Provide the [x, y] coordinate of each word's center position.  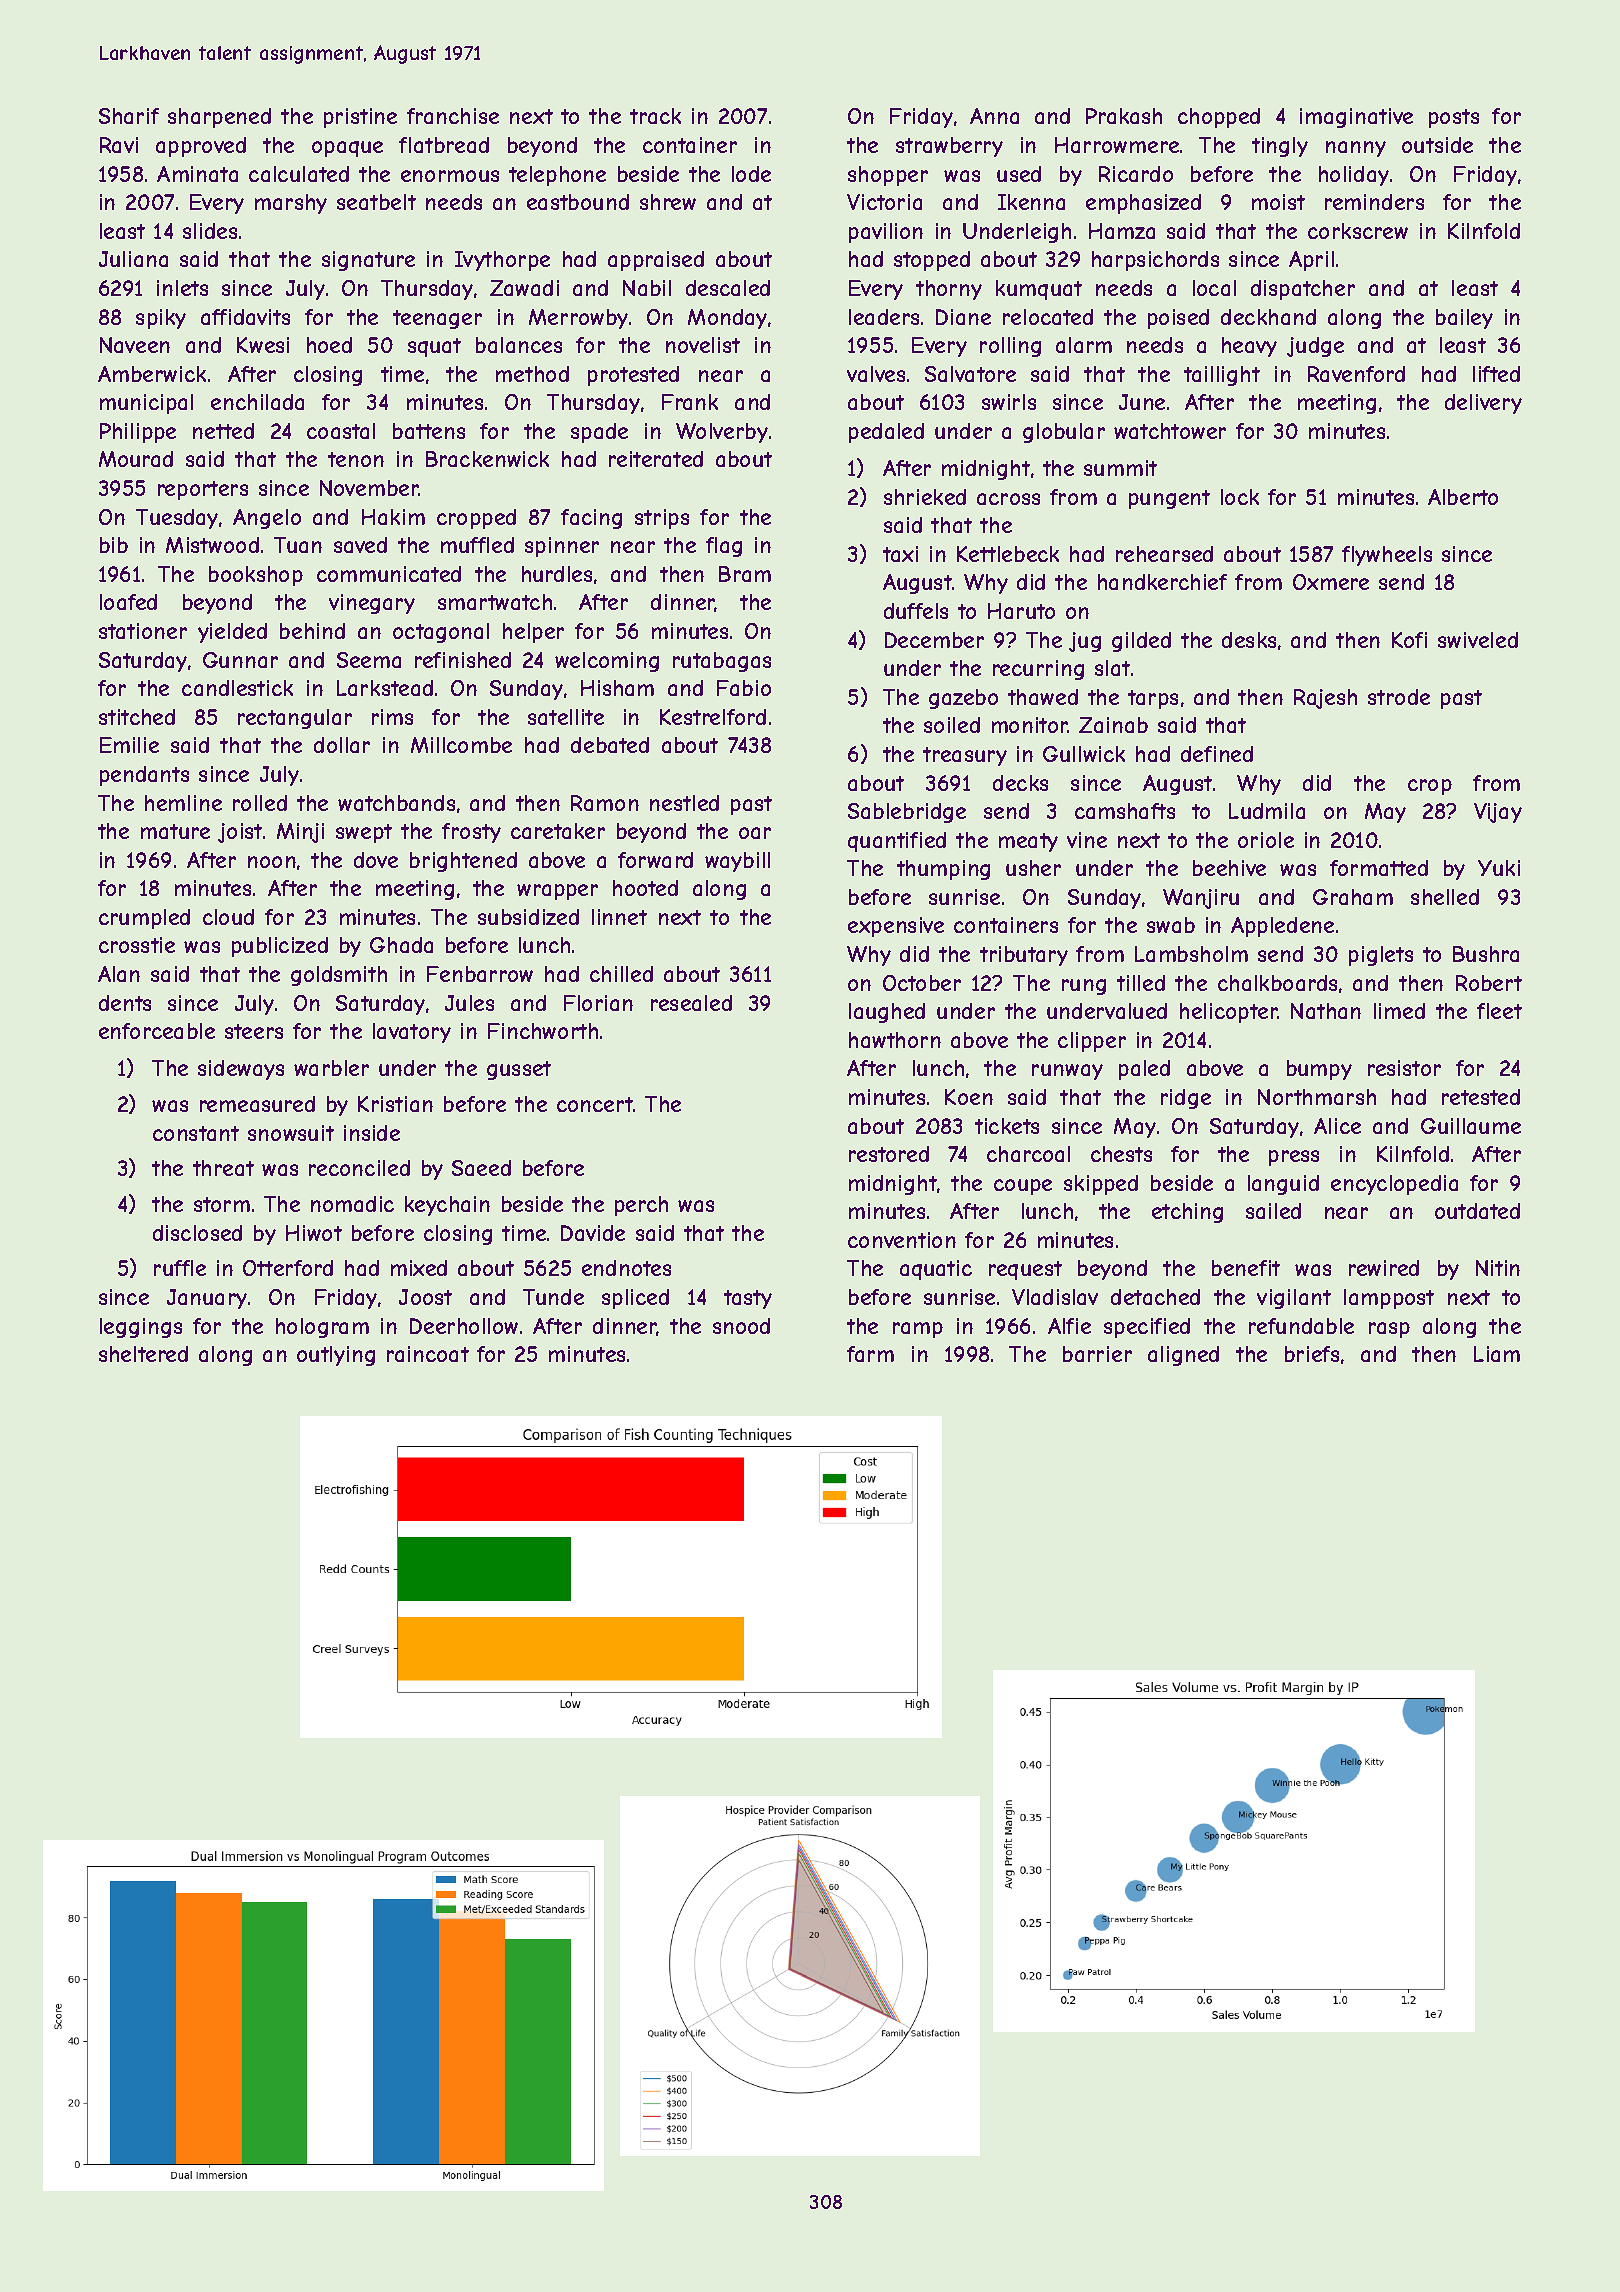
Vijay [1498, 813]
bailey [1464, 319]
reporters [203, 490]
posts [1454, 118]
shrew [668, 202]
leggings [141, 1328]
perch [641, 1206]
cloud [228, 917]
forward [655, 860]
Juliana [133, 259]
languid [1283, 1185]
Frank [690, 402]
